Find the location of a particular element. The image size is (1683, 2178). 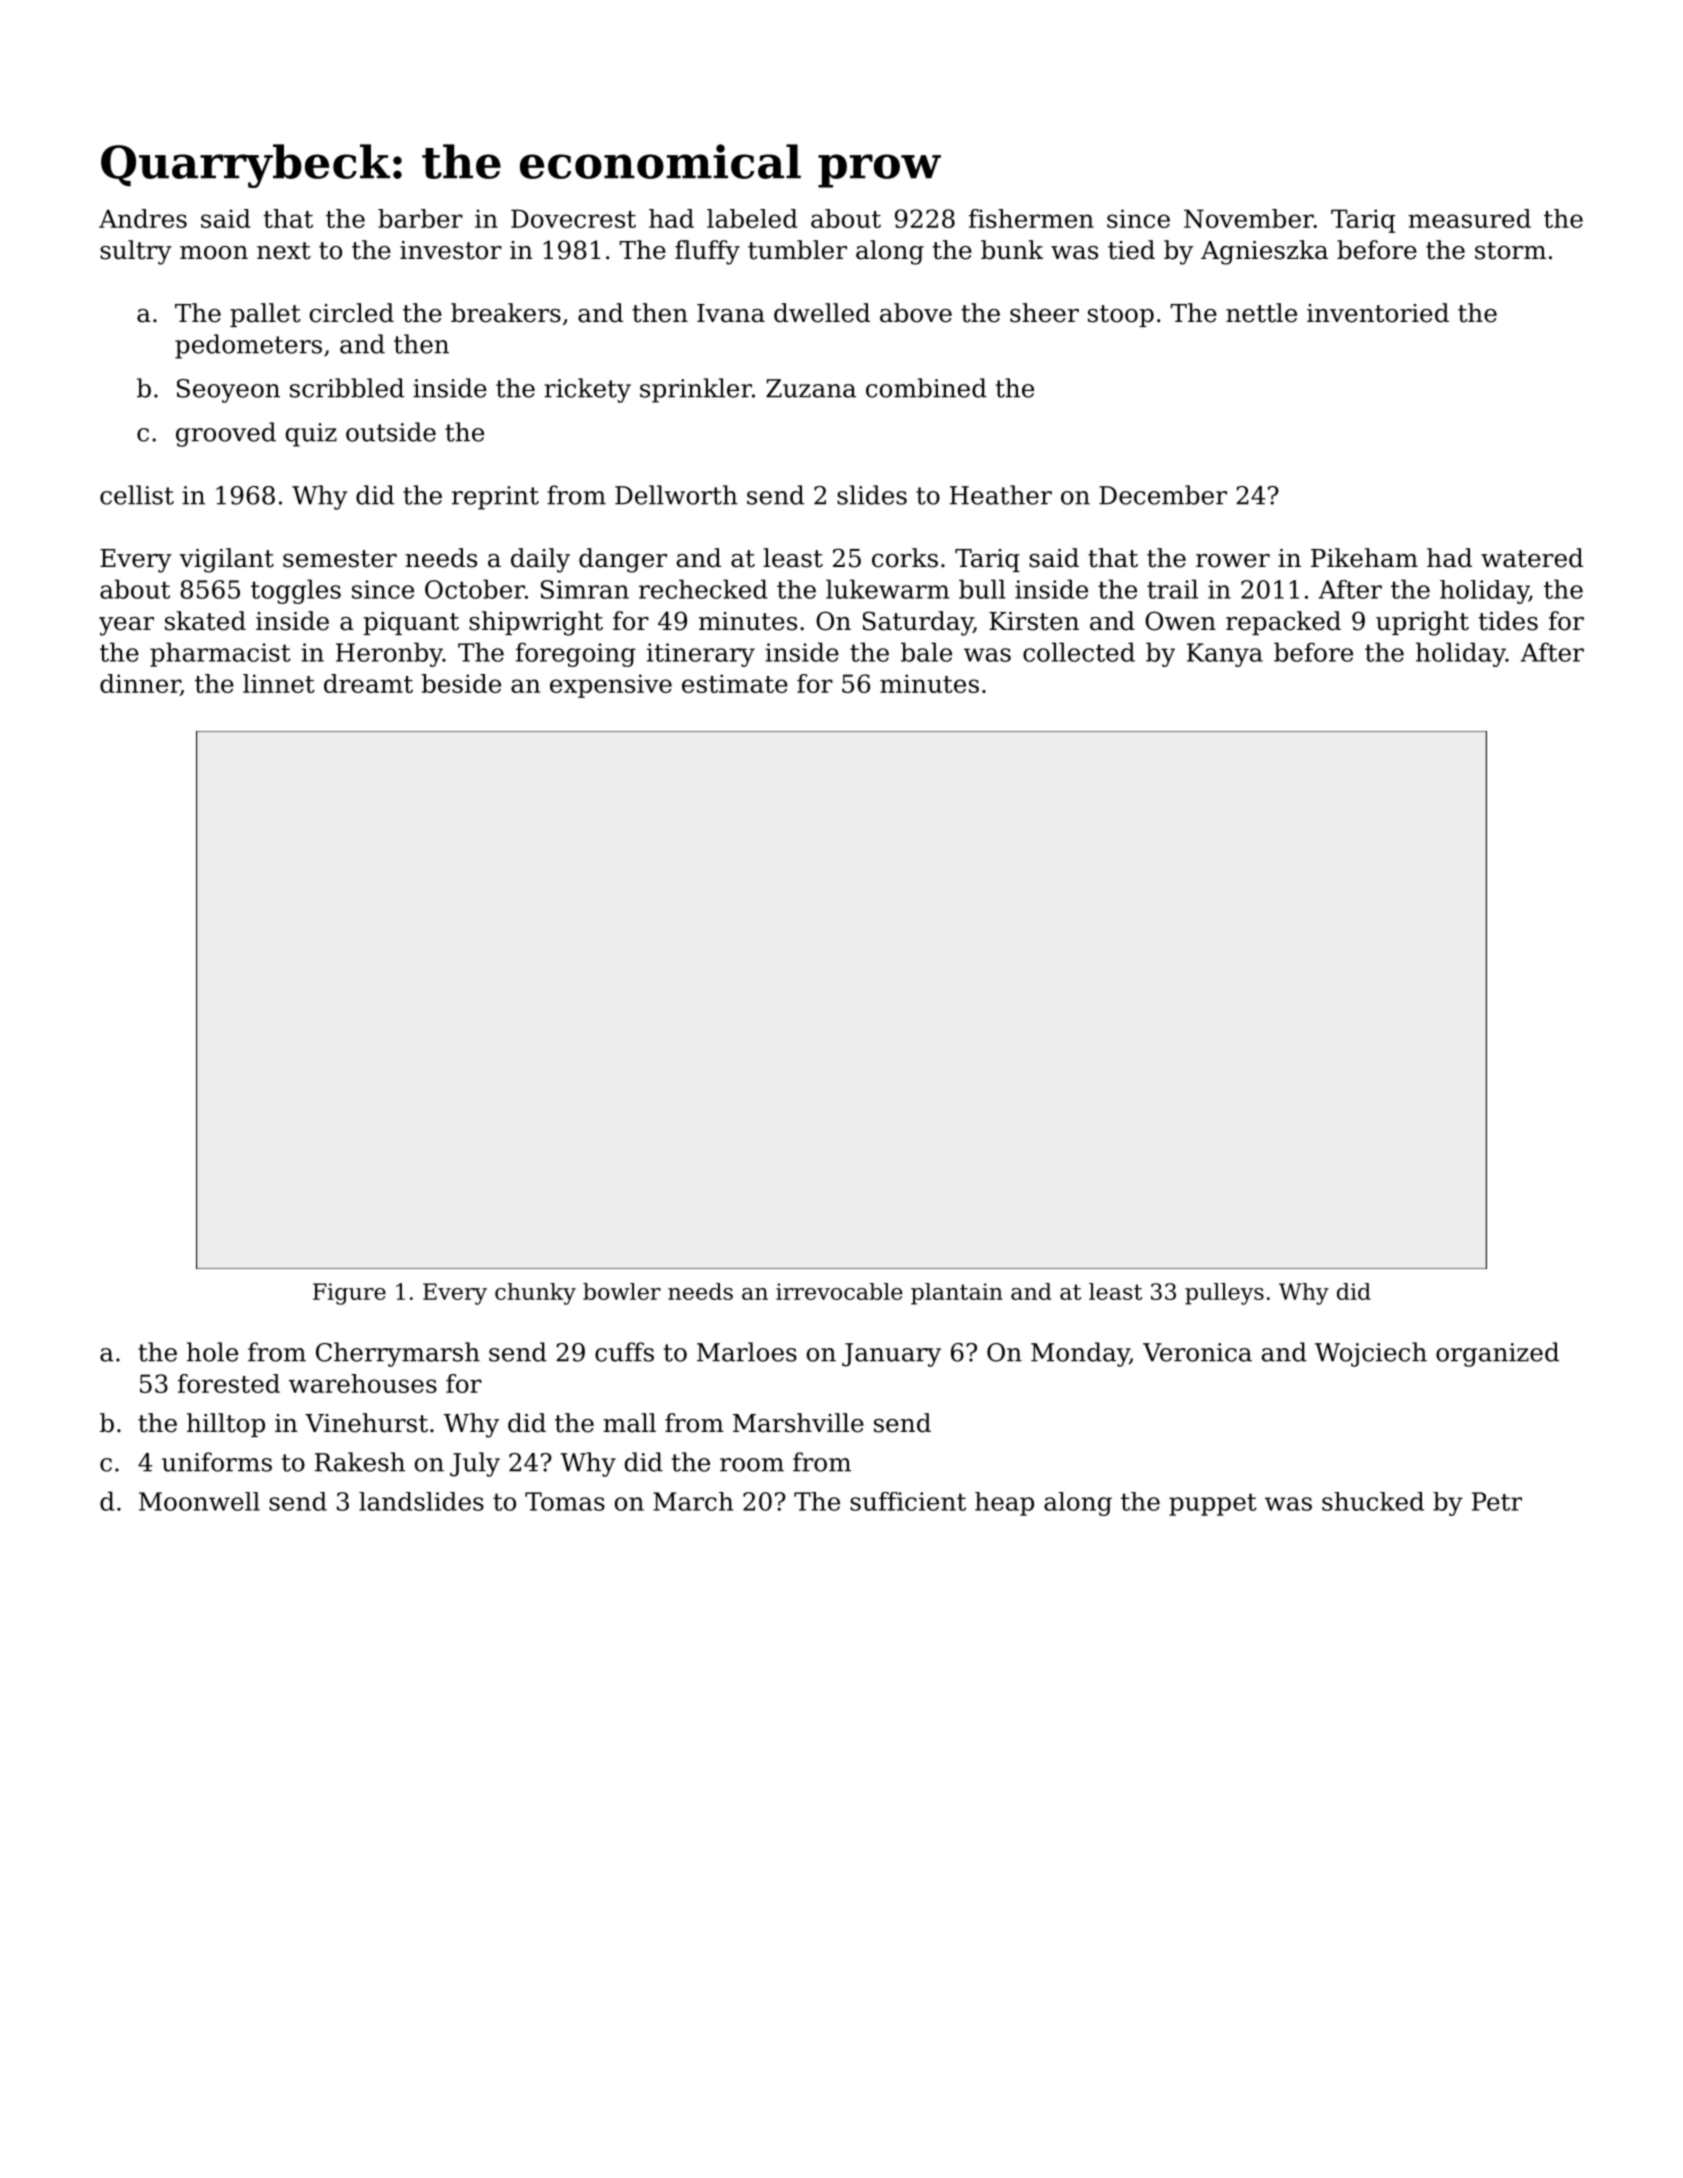

forested is located at coordinates (229, 1383).
